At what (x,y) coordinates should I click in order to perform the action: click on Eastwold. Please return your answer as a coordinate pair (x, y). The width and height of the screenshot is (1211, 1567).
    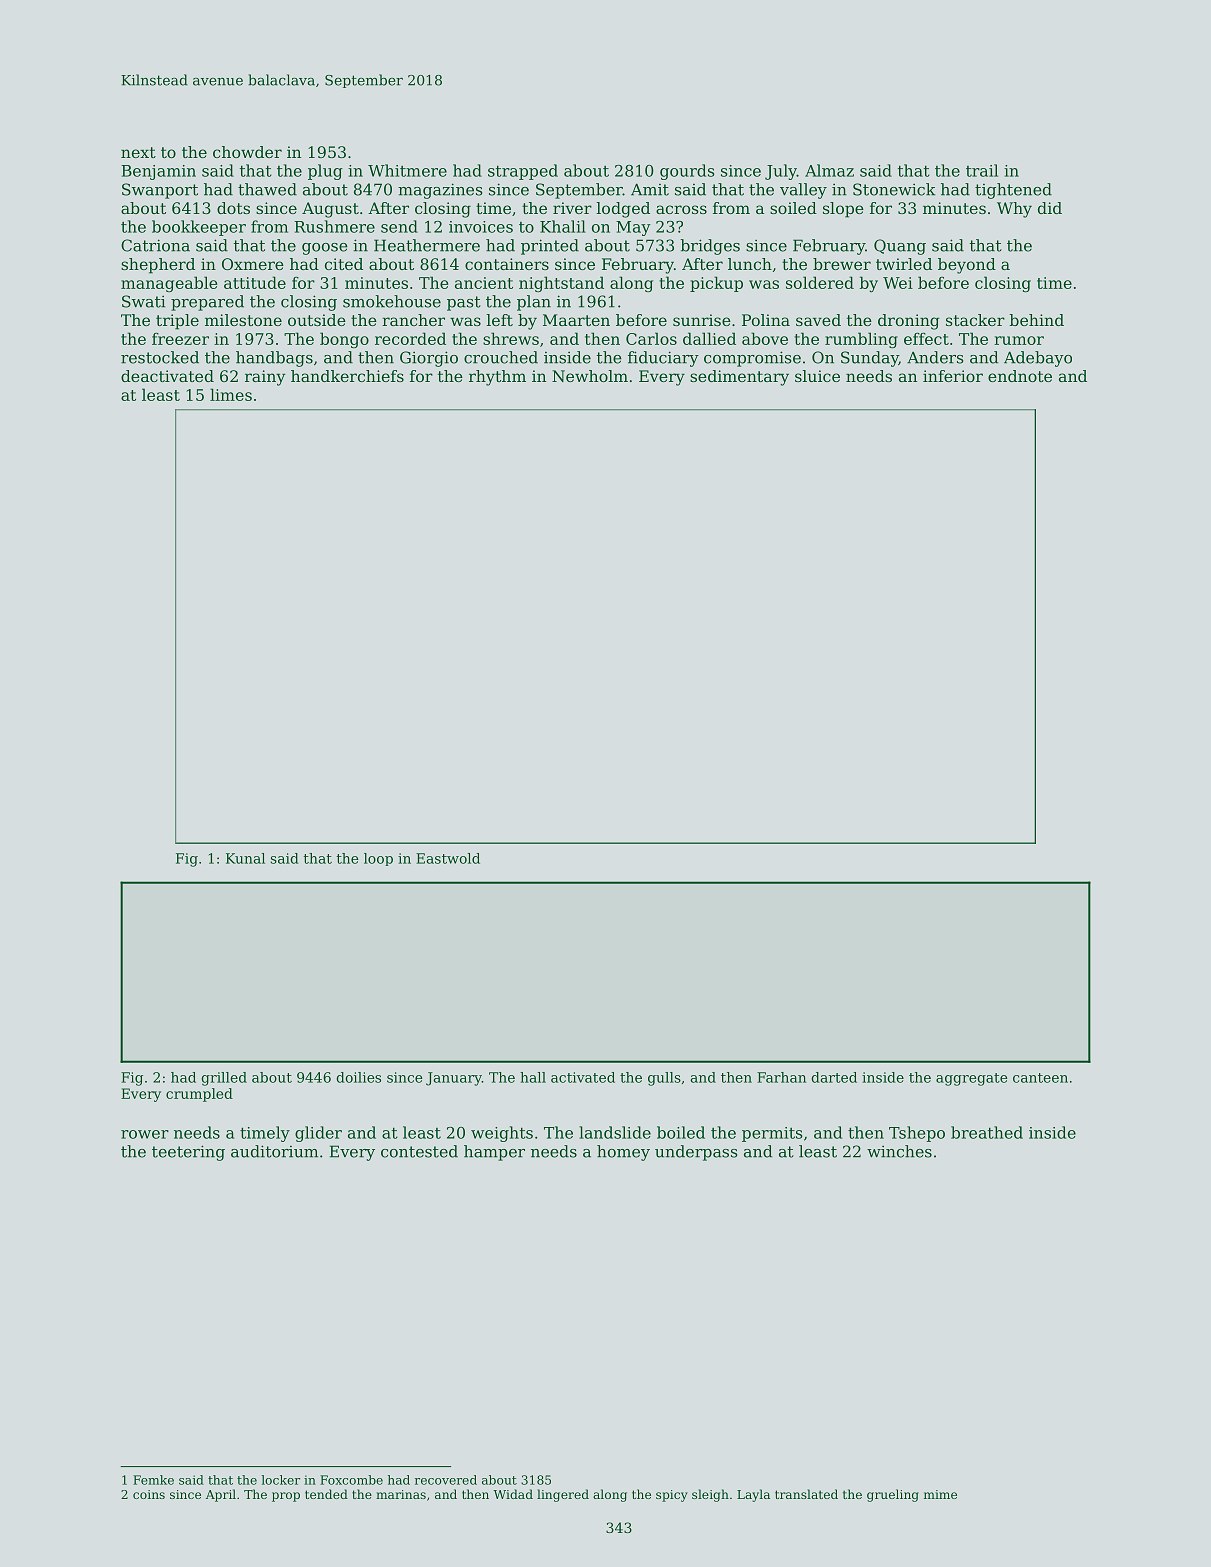
    Looking at the image, I should click on (448, 858).
